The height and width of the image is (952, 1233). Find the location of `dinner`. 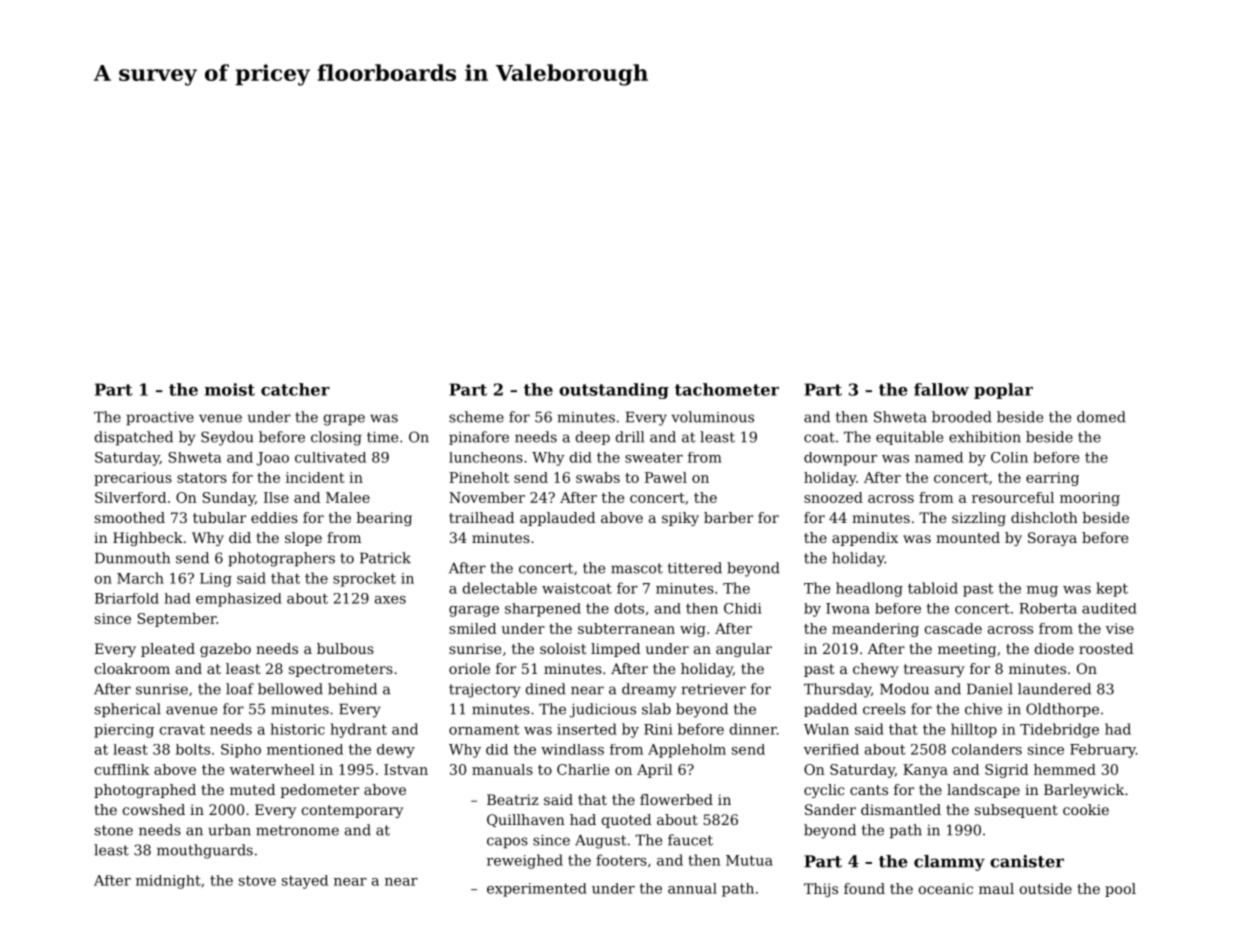

dinner is located at coordinates (753, 729).
